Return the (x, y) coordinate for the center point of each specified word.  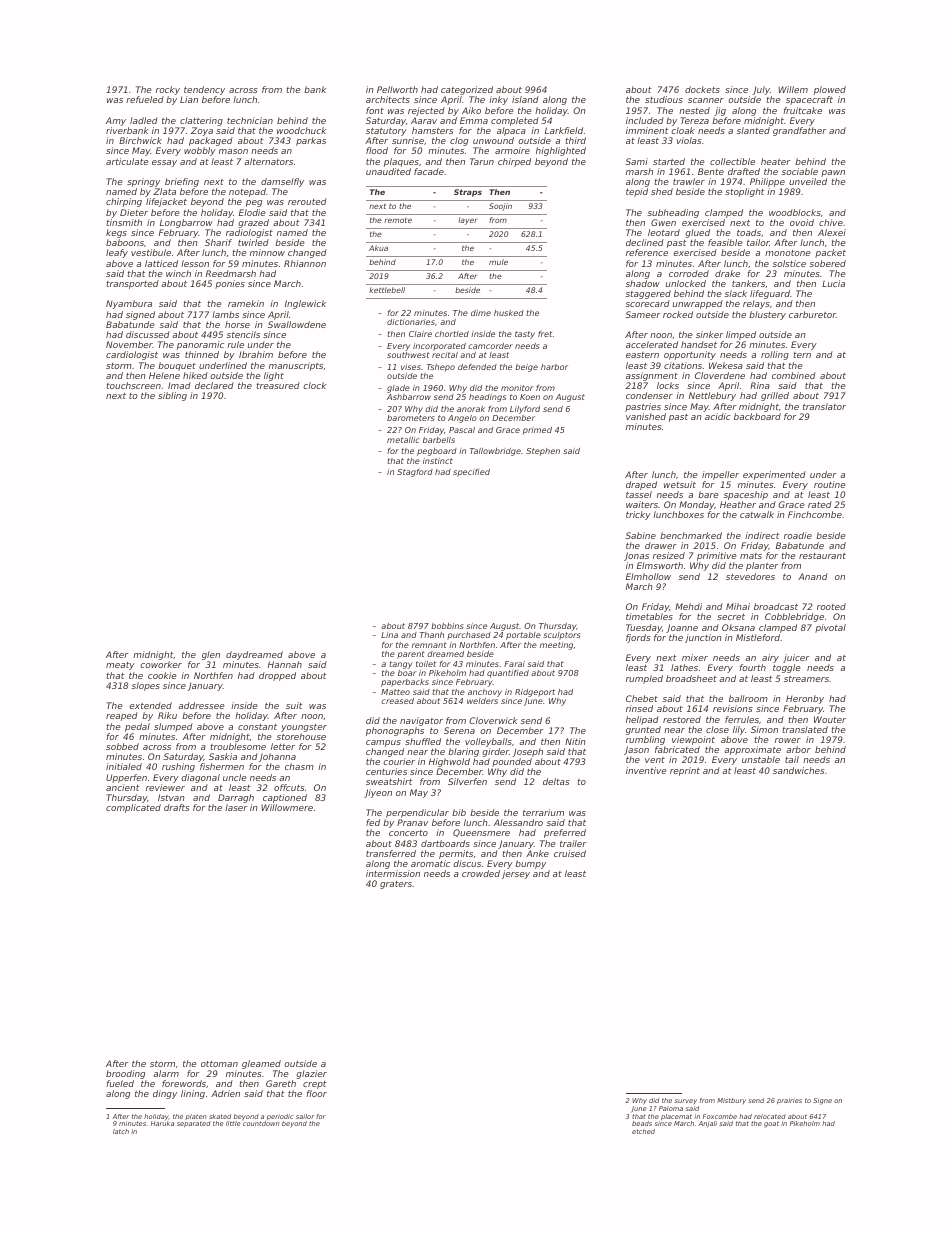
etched (643, 1131)
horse (237, 324)
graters (396, 885)
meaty (120, 666)
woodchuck (301, 130)
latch (121, 1131)
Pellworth (397, 89)
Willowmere (287, 807)
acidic (718, 416)
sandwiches (799, 770)
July (761, 90)
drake (727, 273)
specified (471, 473)
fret (545, 334)
